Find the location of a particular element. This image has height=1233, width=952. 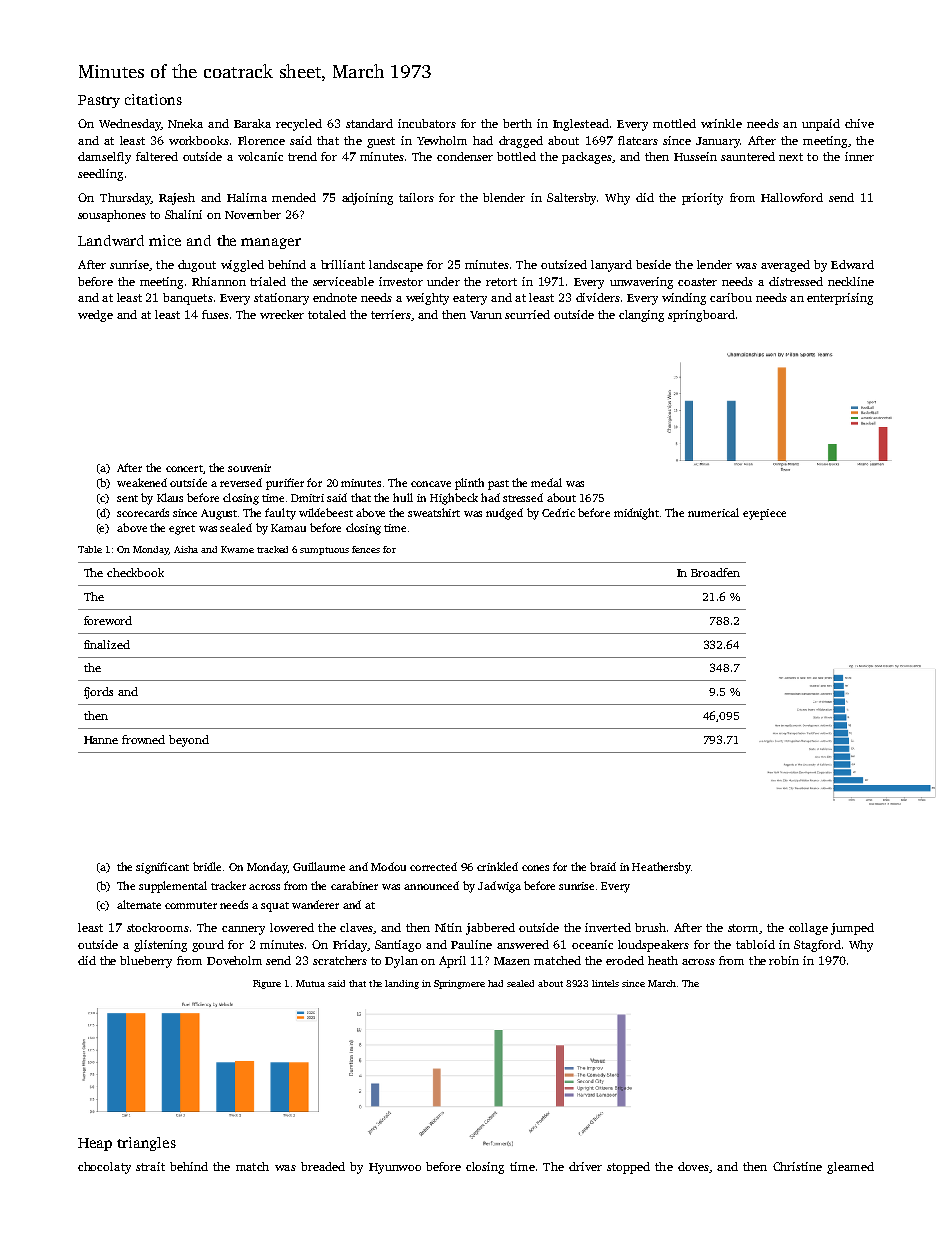

gleamed is located at coordinates (850, 1168).
